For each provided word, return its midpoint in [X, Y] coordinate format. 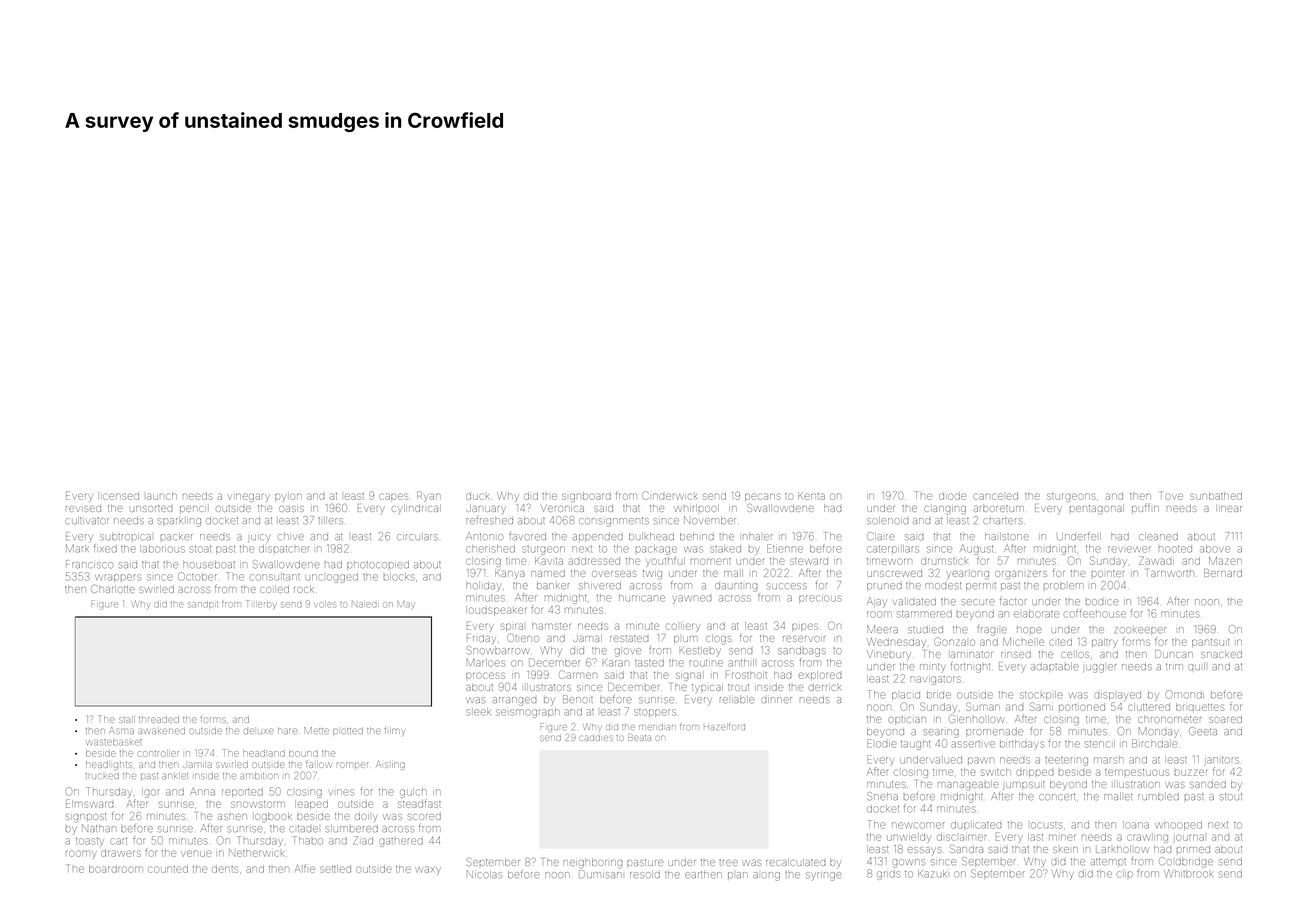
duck [477, 496]
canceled [995, 496]
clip [1125, 874]
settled [335, 869]
